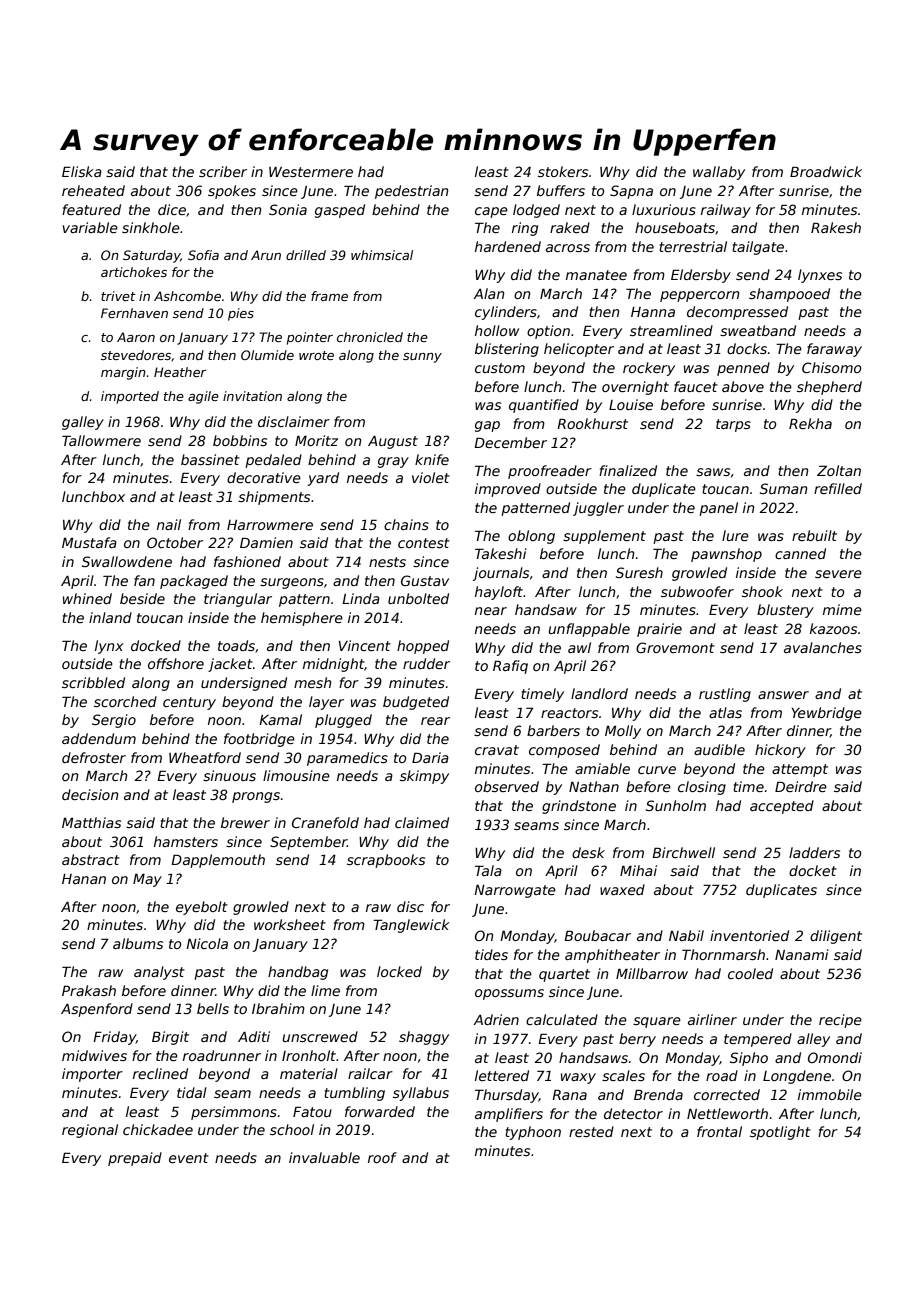 Image resolution: width=924 pixels, height=1314 pixels. What do you see at coordinates (725, 712) in the screenshot?
I see `atlas` at bounding box center [725, 712].
